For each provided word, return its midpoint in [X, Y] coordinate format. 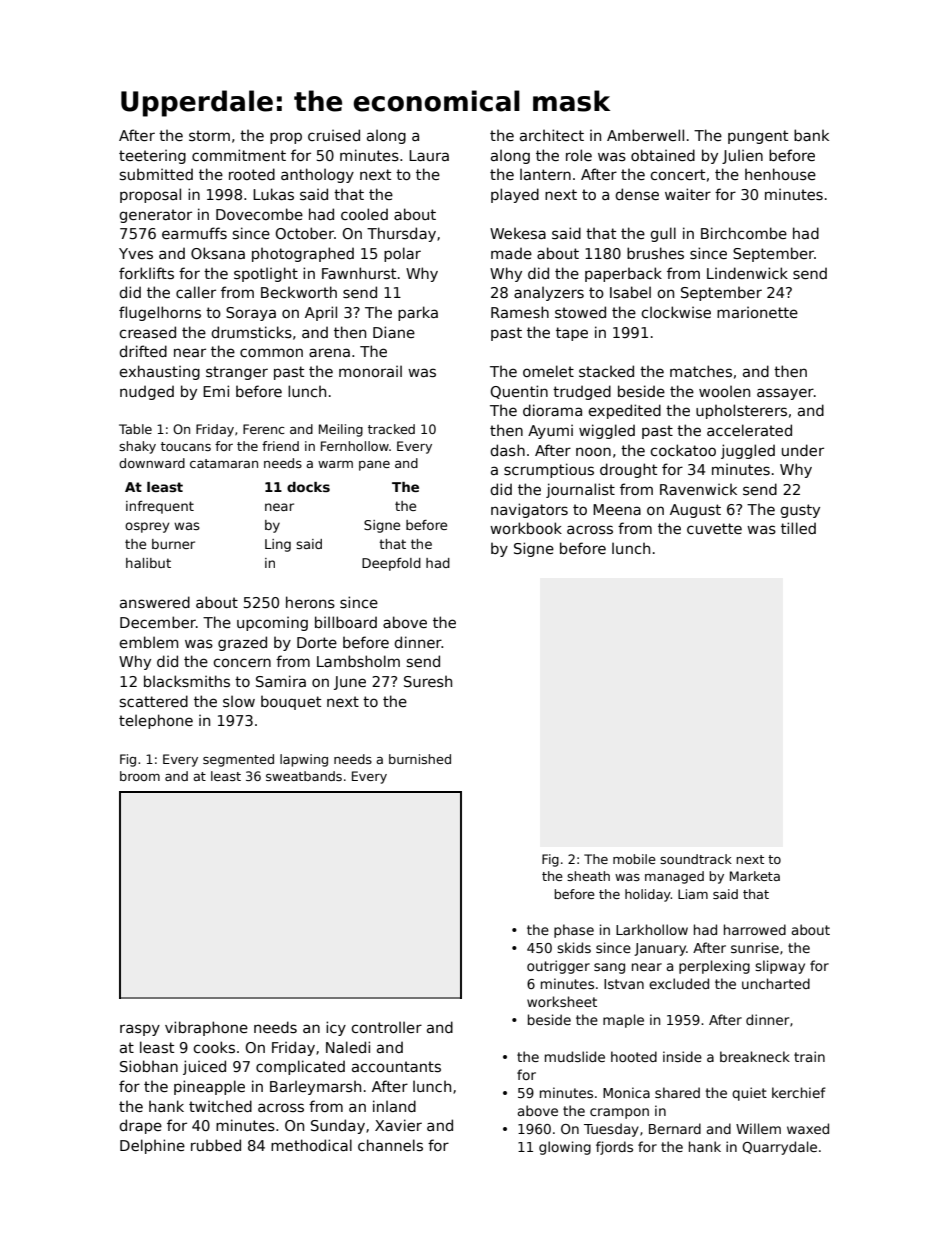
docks [308, 487]
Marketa [755, 876]
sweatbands [304, 776]
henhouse [780, 174]
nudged [147, 392]
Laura [429, 155]
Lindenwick [747, 273]
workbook [526, 528]
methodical [311, 1145]
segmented [238, 760]
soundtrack [696, 859]
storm [209, 135]
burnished [420, 759]
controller [386, 1027]
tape [572, 334]
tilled [798, 528]
